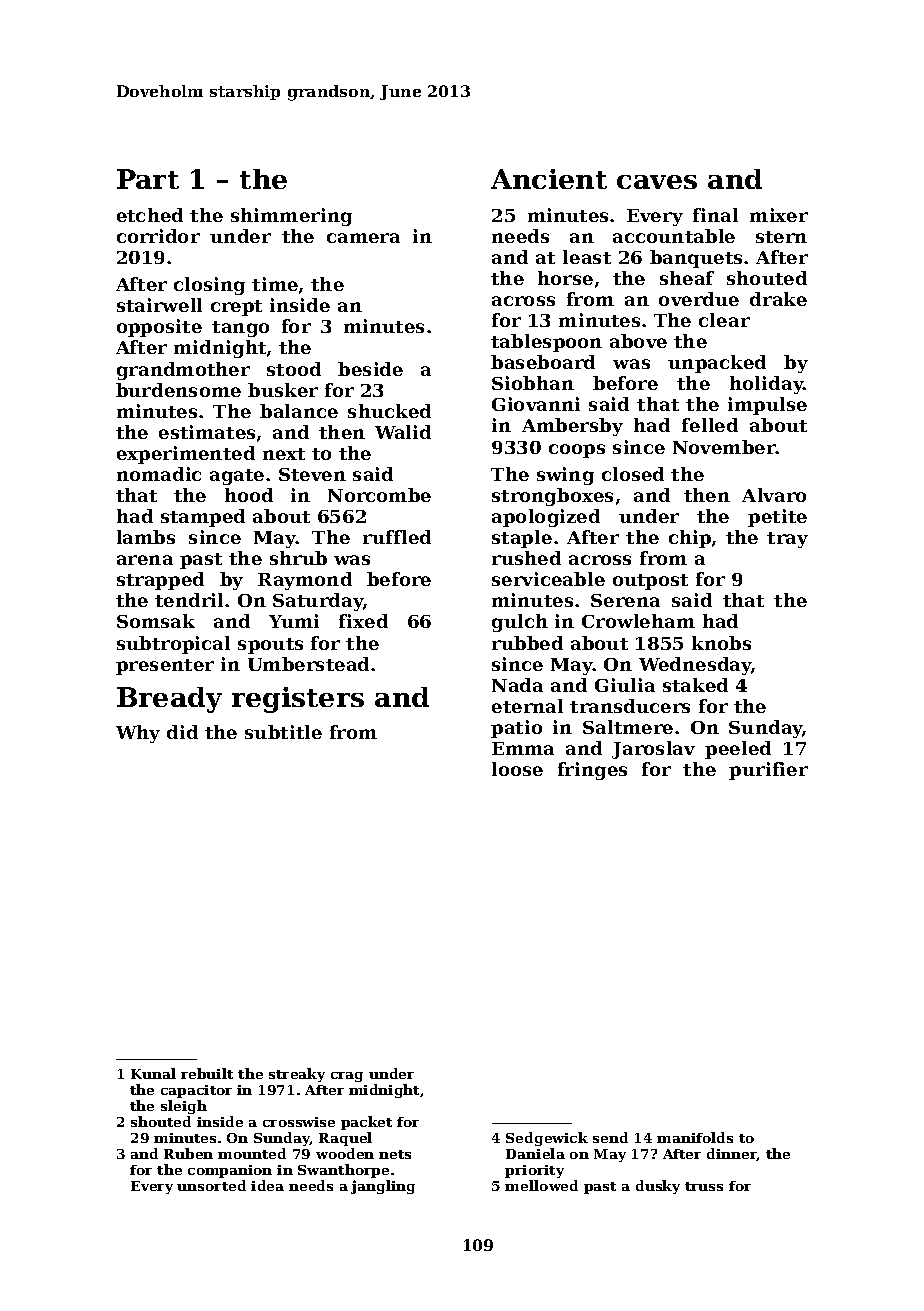 This screenshot has height=1311, width=924. Describe the element at coordinates (153, 1073) in the screenshot. I see `Kunal` at that location.
